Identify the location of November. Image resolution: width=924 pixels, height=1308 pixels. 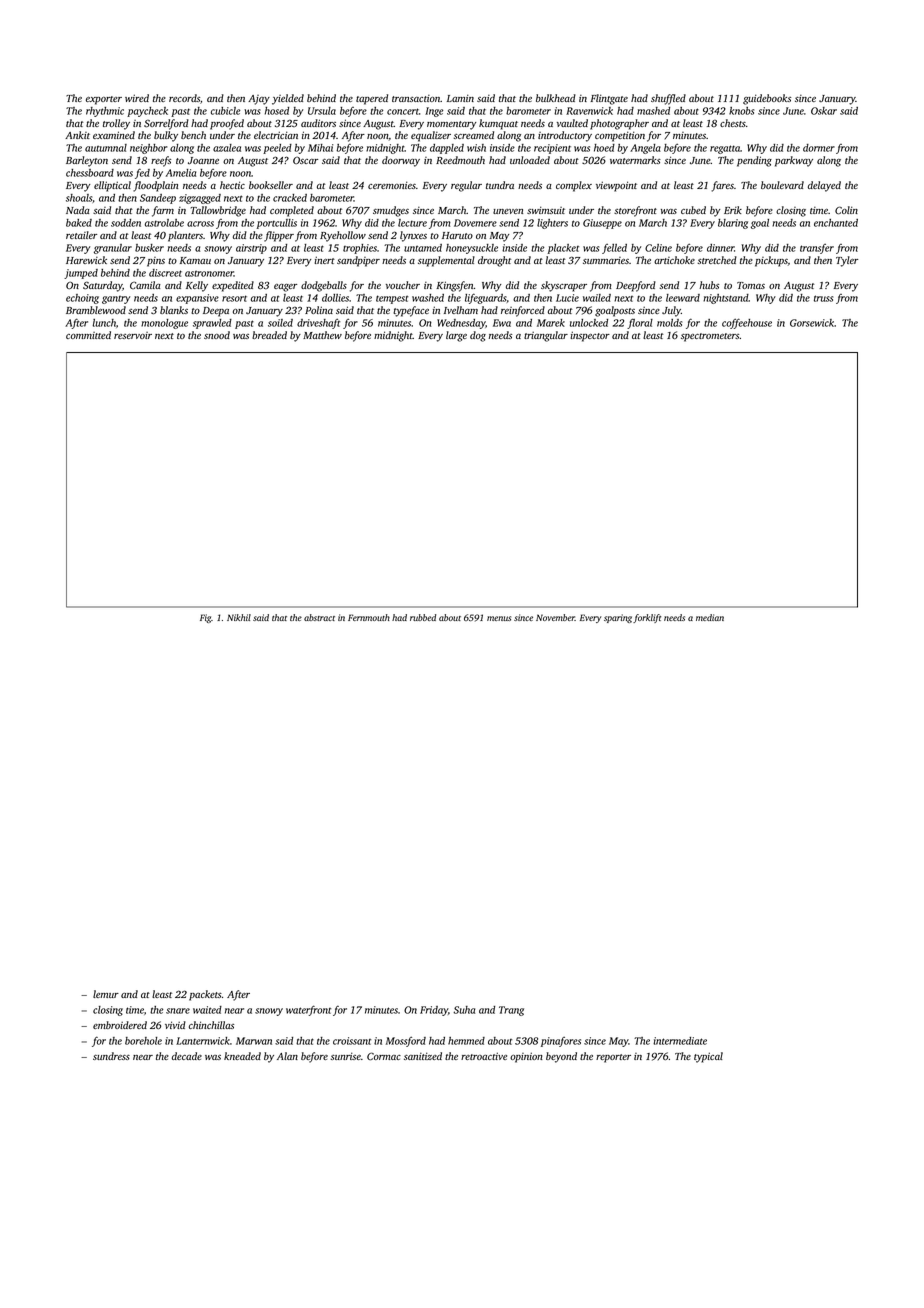
(555, 617).
